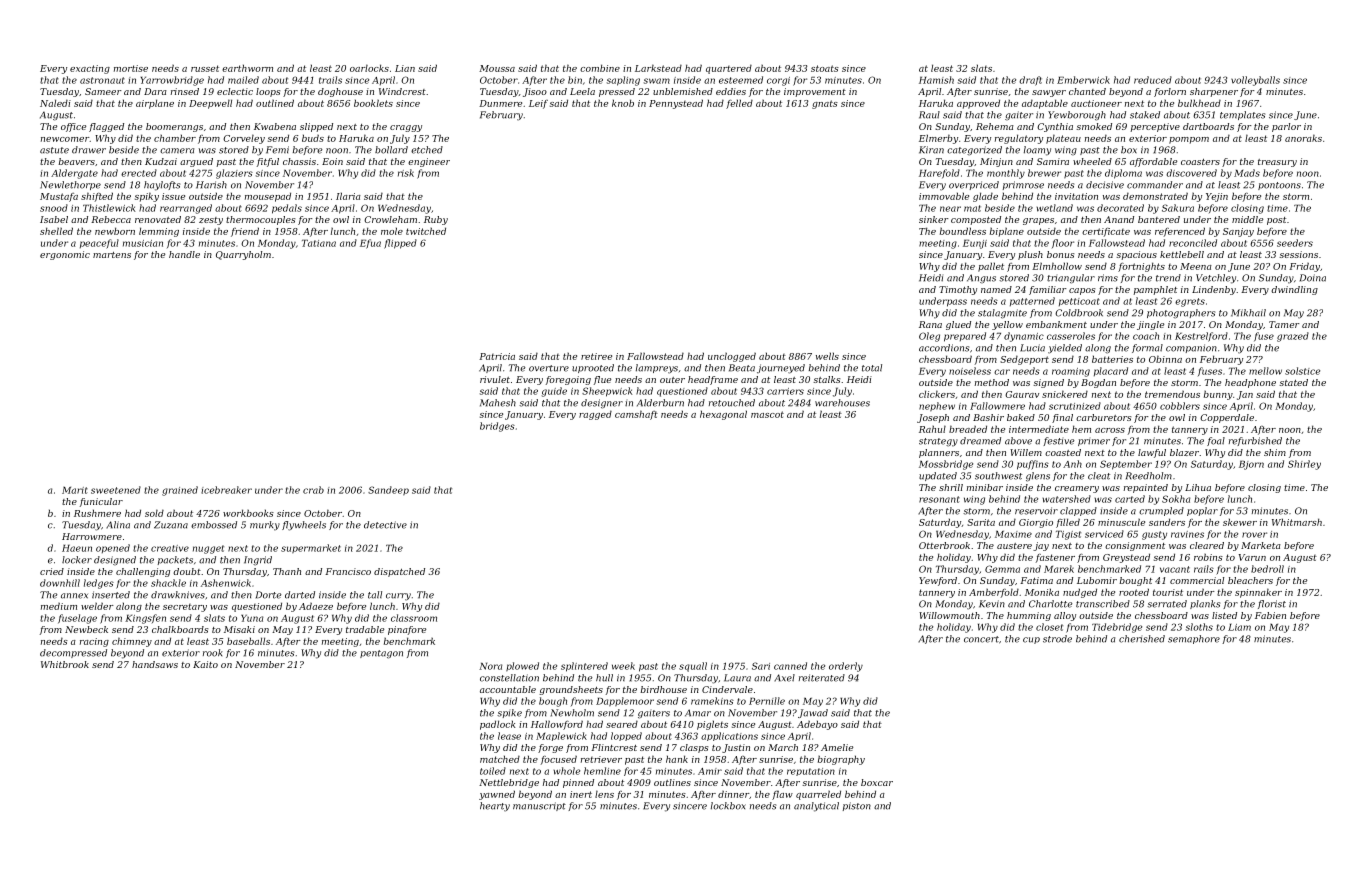 Image resolution: width=1372 pixels, height=887 pixels. I want to click on gusty, so click(1154, 535).
